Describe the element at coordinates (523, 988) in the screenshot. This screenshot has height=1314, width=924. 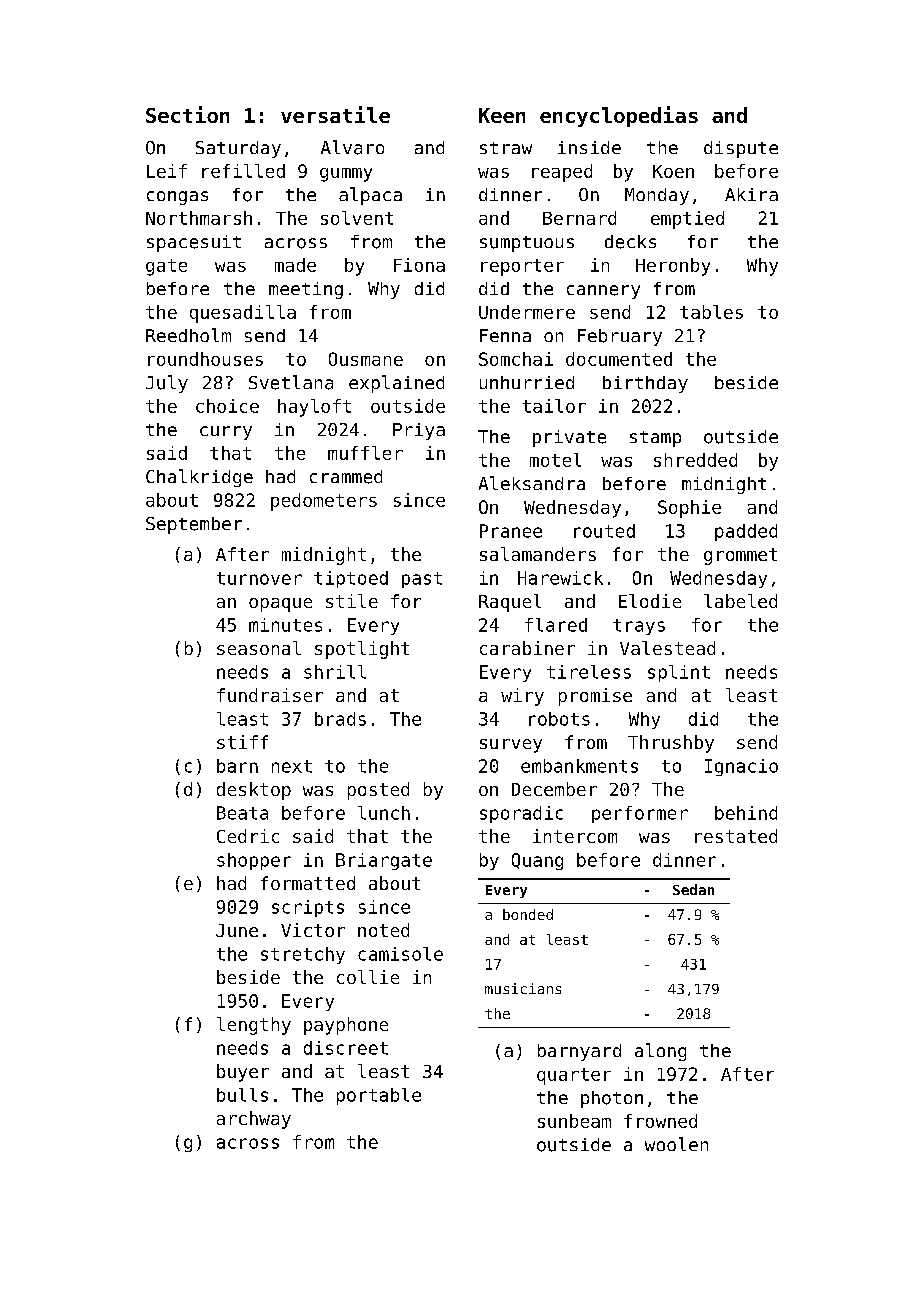
I see `musicians` at that location.
